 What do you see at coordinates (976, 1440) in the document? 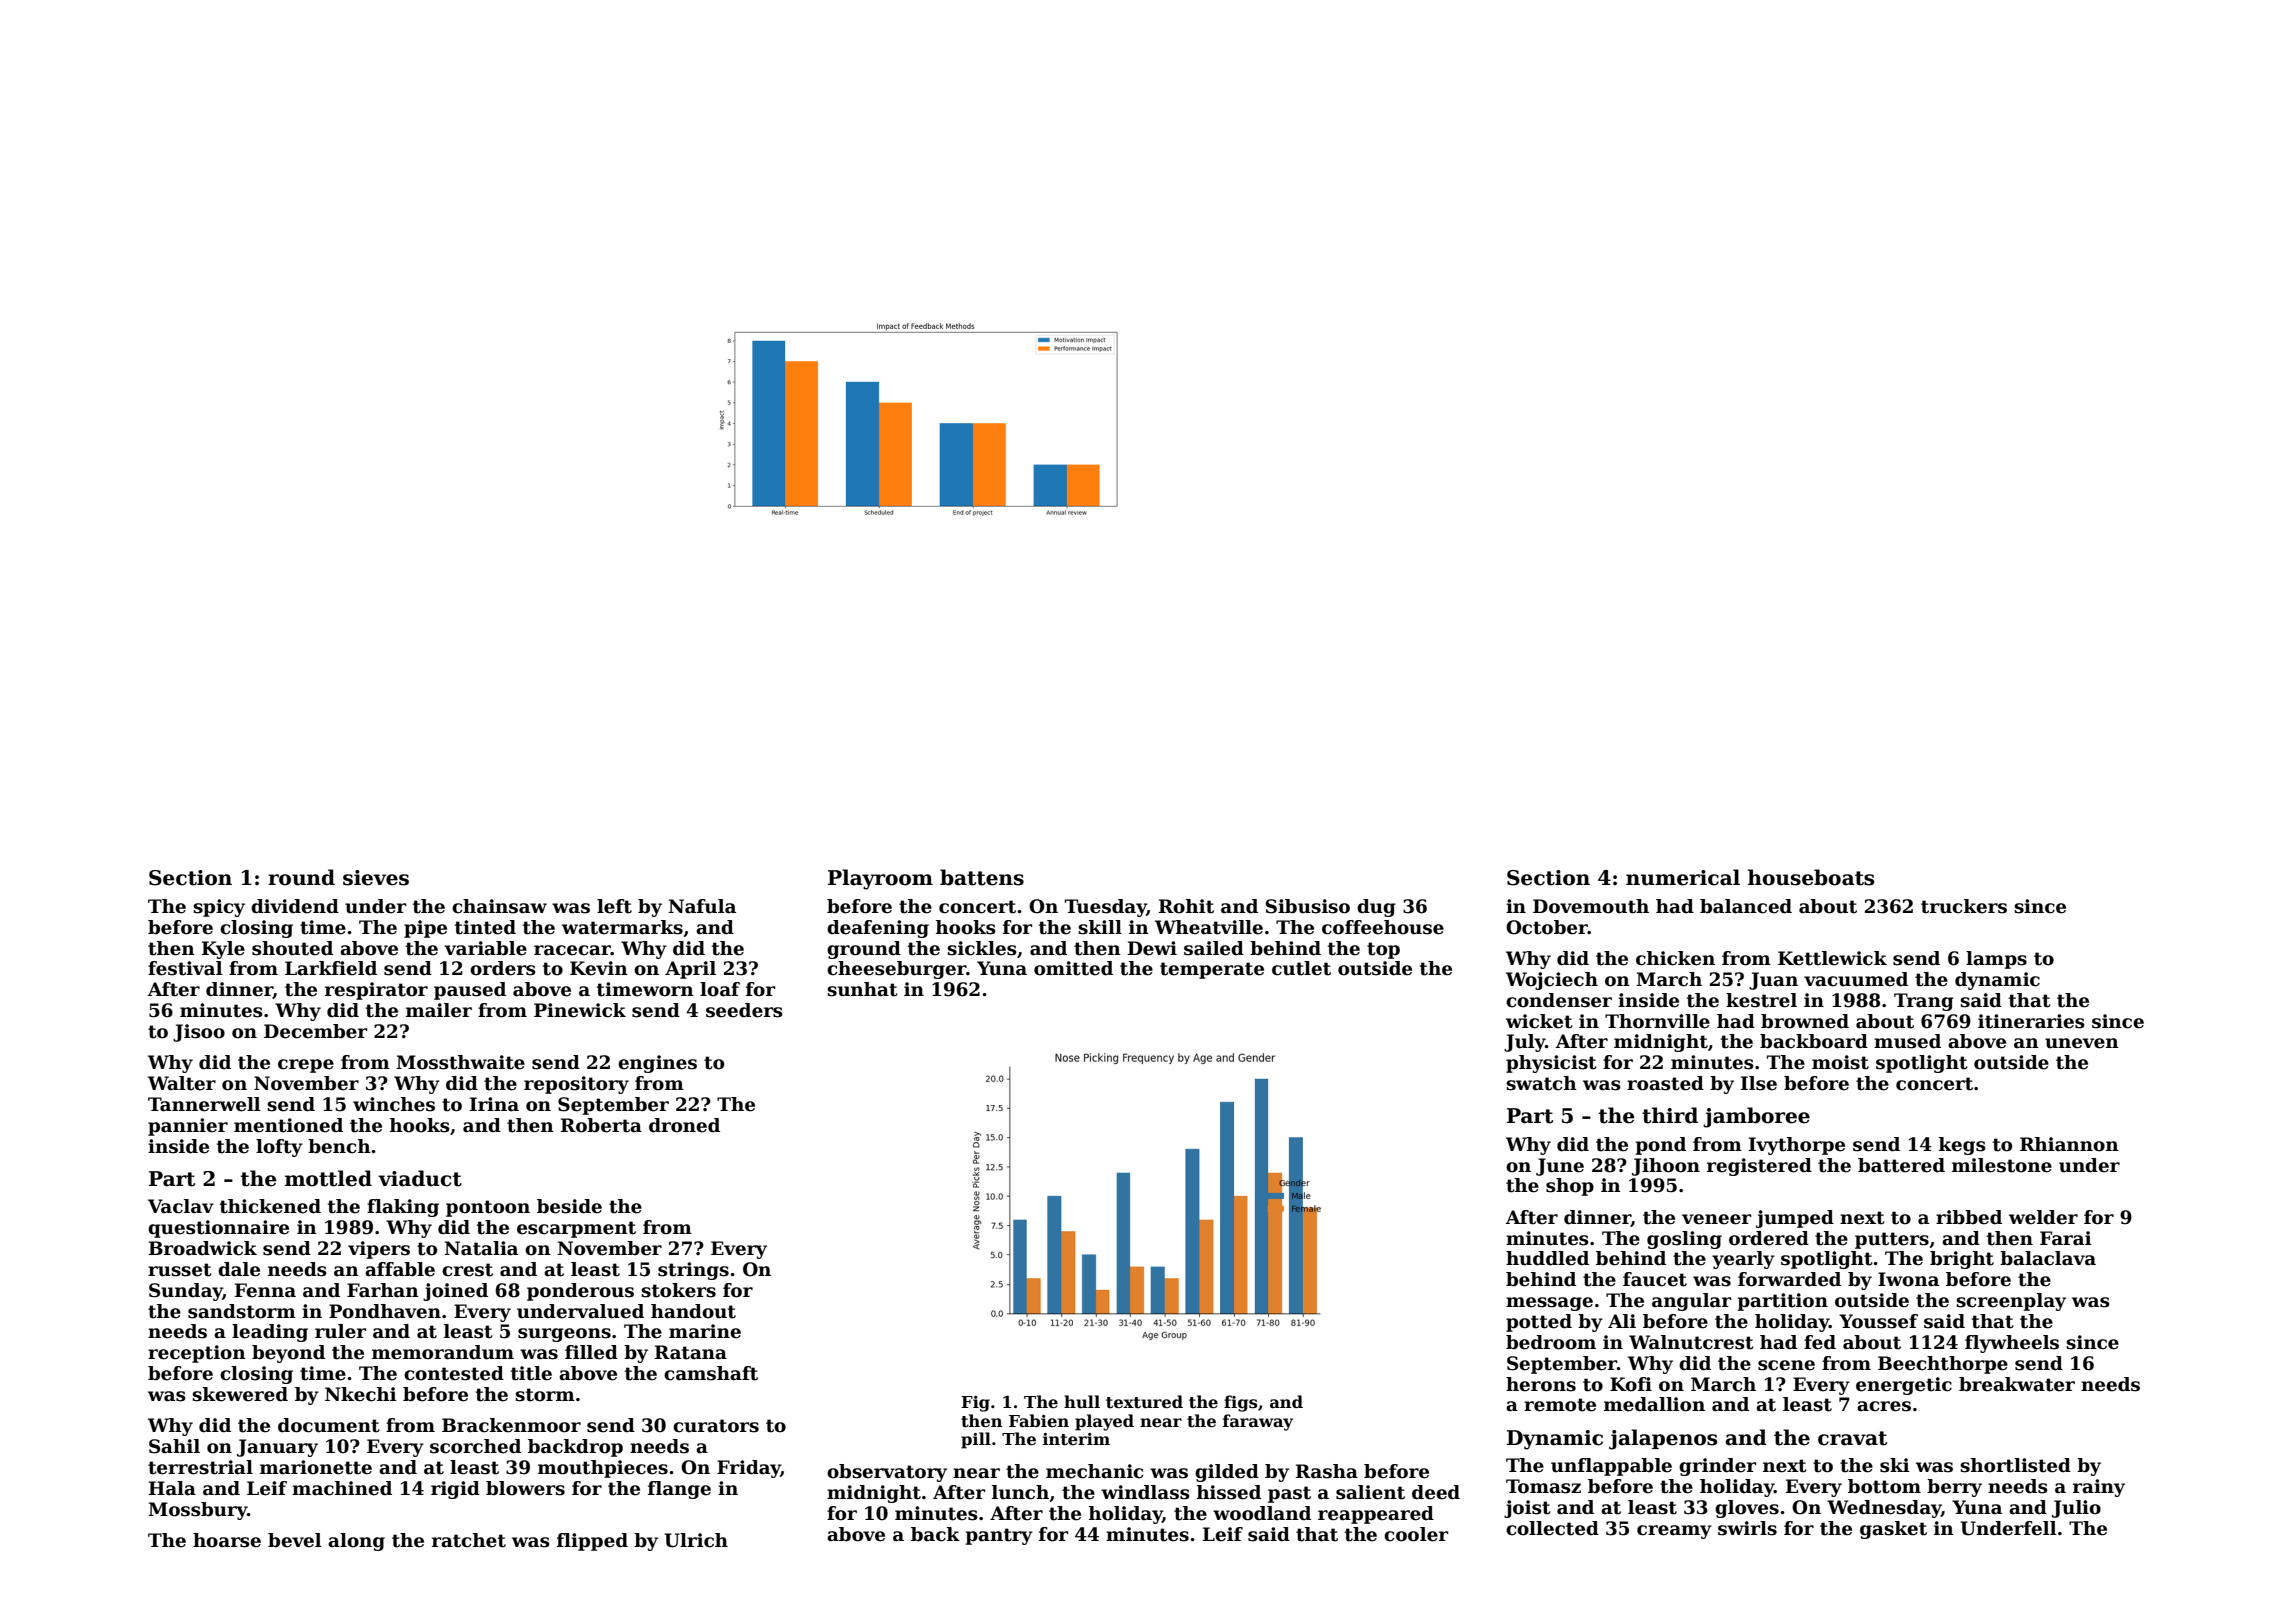
I see `pill` at bounding box center [976, 1440].
